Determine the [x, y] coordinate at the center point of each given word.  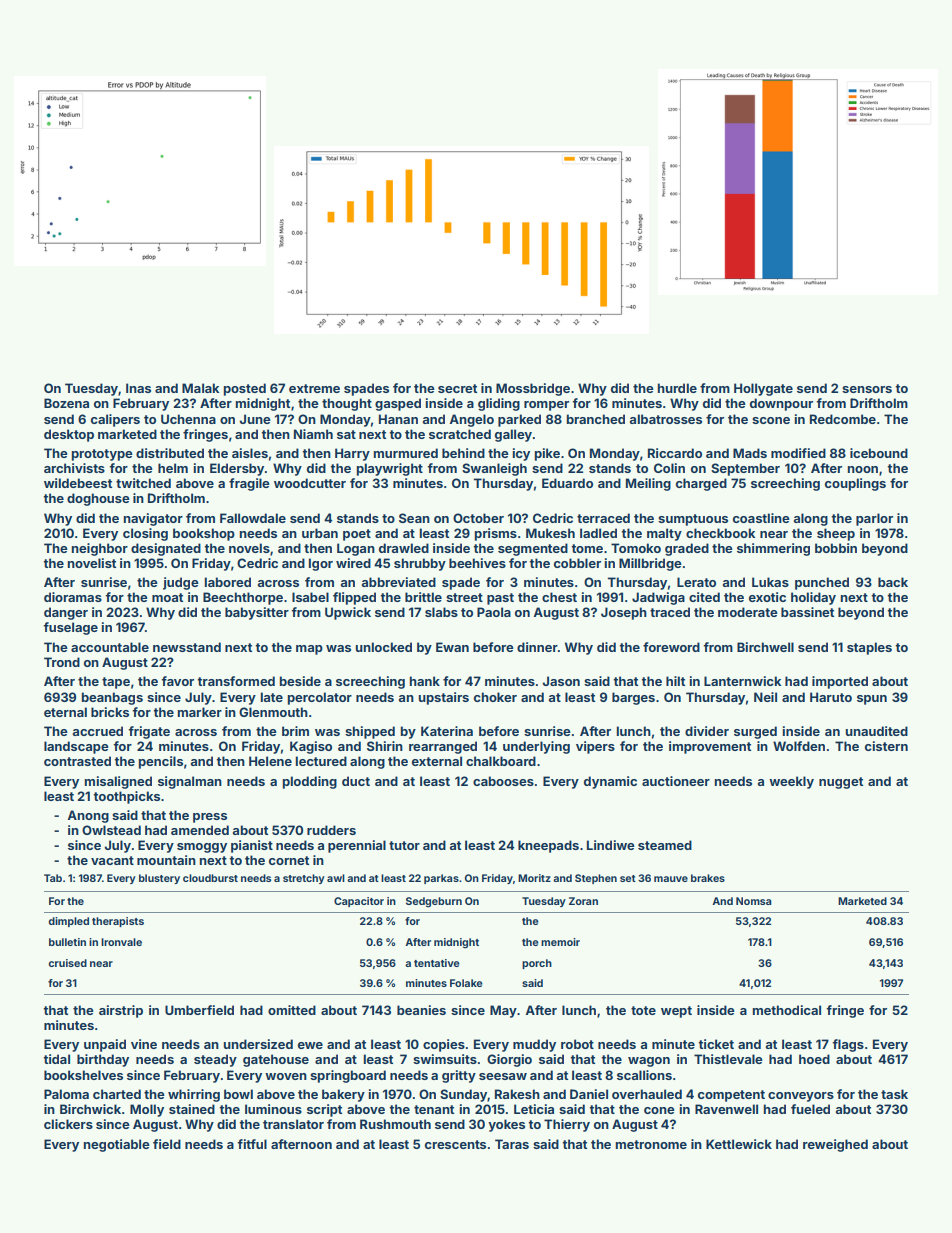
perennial [357, 846]
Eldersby [237, 469]
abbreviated [399, 582]
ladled [598, 533]
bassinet [807, 612]
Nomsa [754, 901]
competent [731, 1096]
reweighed [835, 1145]
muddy [534, 1045]
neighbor [100, 549]
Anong [88, 816]
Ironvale [121, 942]
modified [798, 453]
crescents [455, 1144]
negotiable [117, 1145]
